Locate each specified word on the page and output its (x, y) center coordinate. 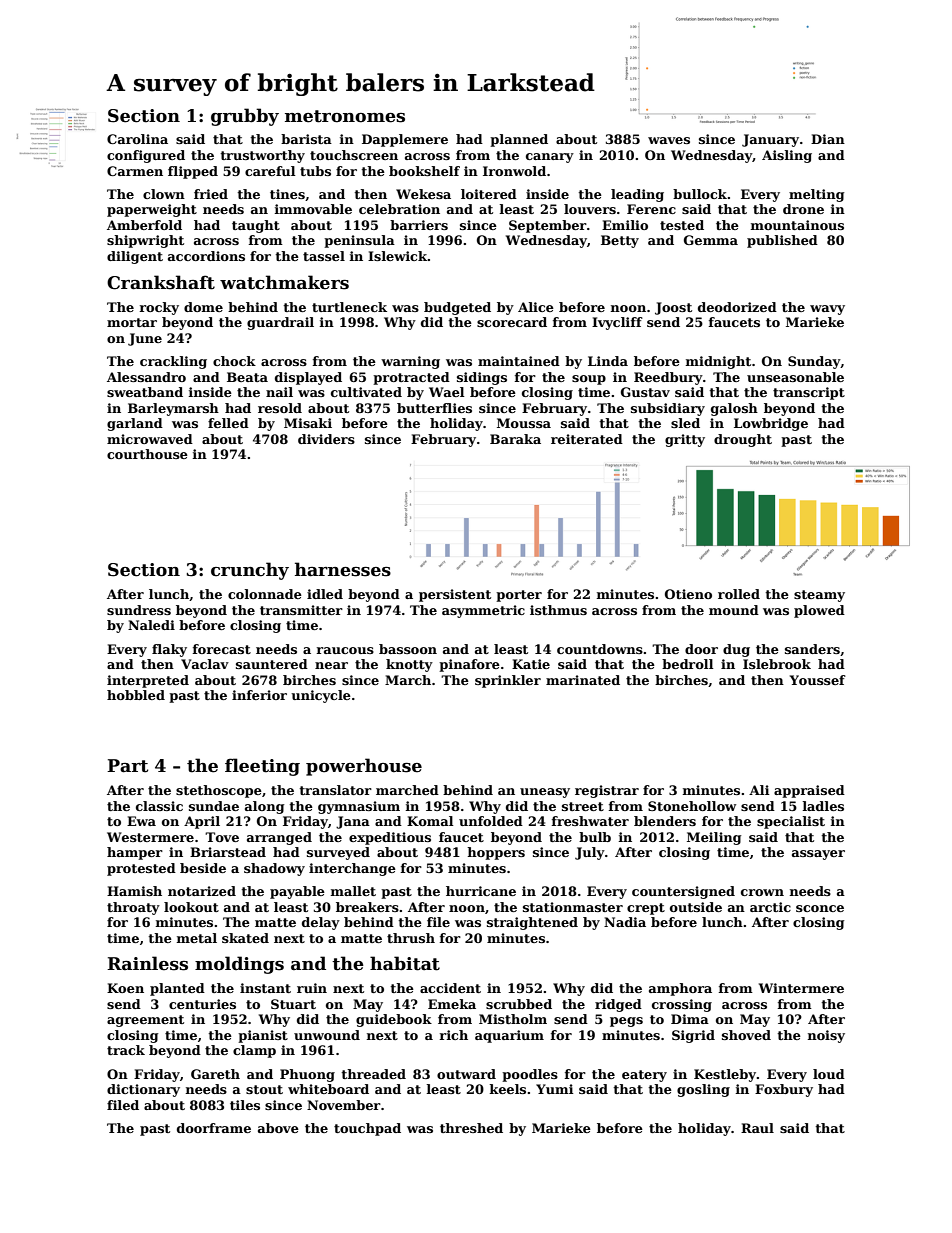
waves (669, 140)
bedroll (687, 664)
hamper (135, 853)
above (278, 1128)
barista (306, 139)
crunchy (250, 571)
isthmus (558, 610)
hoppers (496, 853)
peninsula (359, 241)
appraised (809, 791)
